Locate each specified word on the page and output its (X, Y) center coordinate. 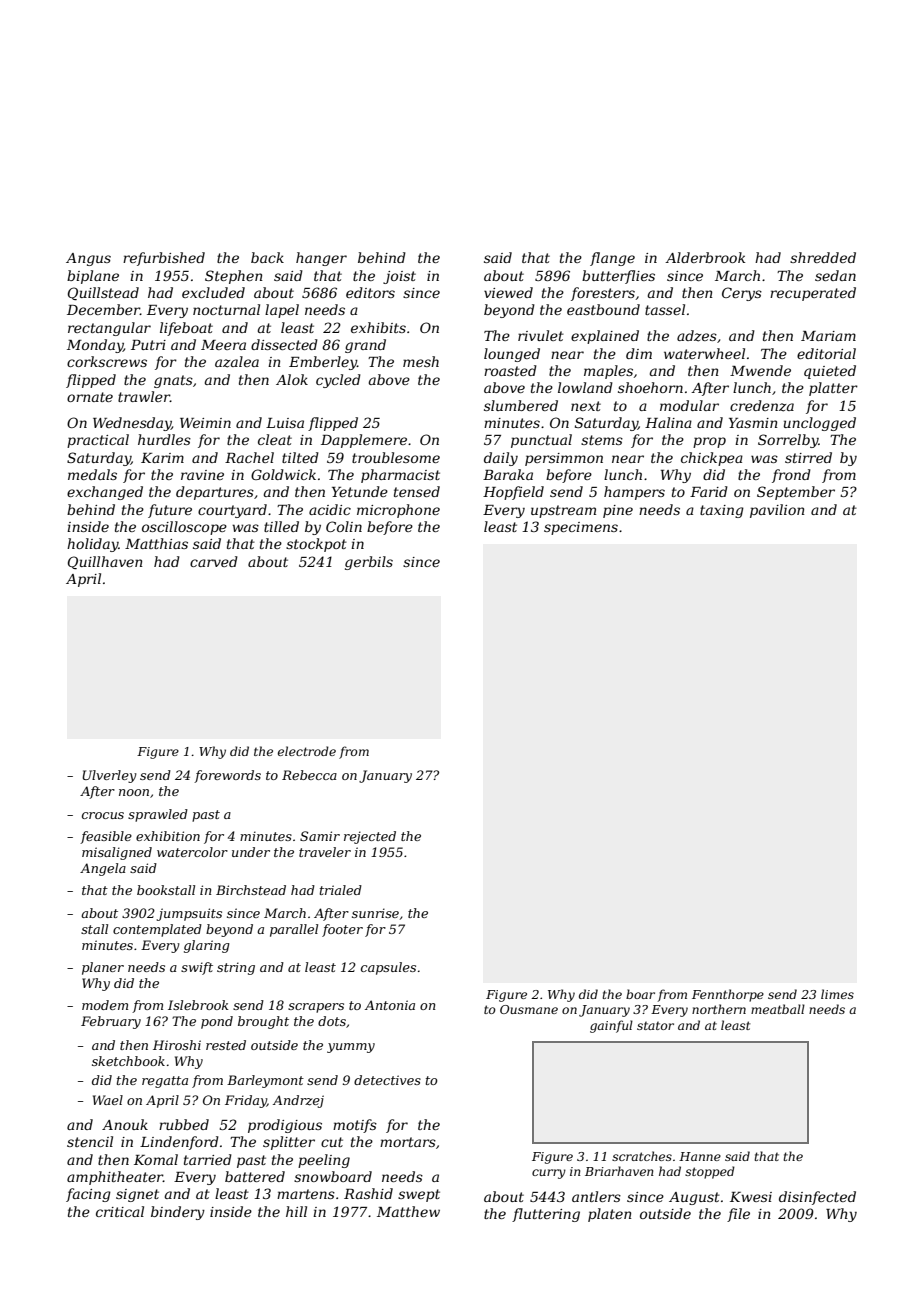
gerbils (369, 563)
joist (399, 277)
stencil (90, 1141)
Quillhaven (105, 563)
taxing (722, 511)
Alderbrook (705, 257)
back (267, 257)
